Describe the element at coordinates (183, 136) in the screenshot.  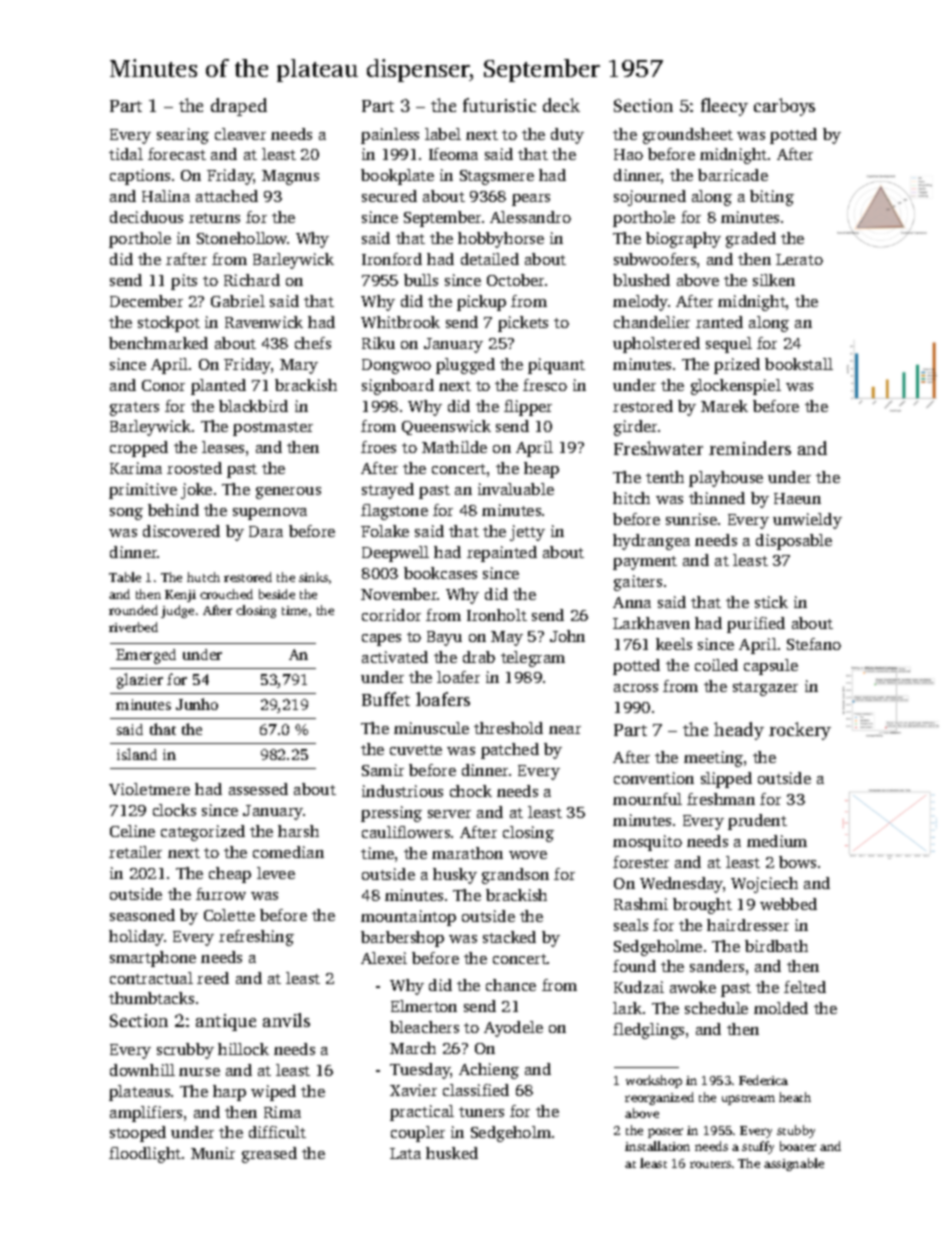
I see `searing` at that location.
